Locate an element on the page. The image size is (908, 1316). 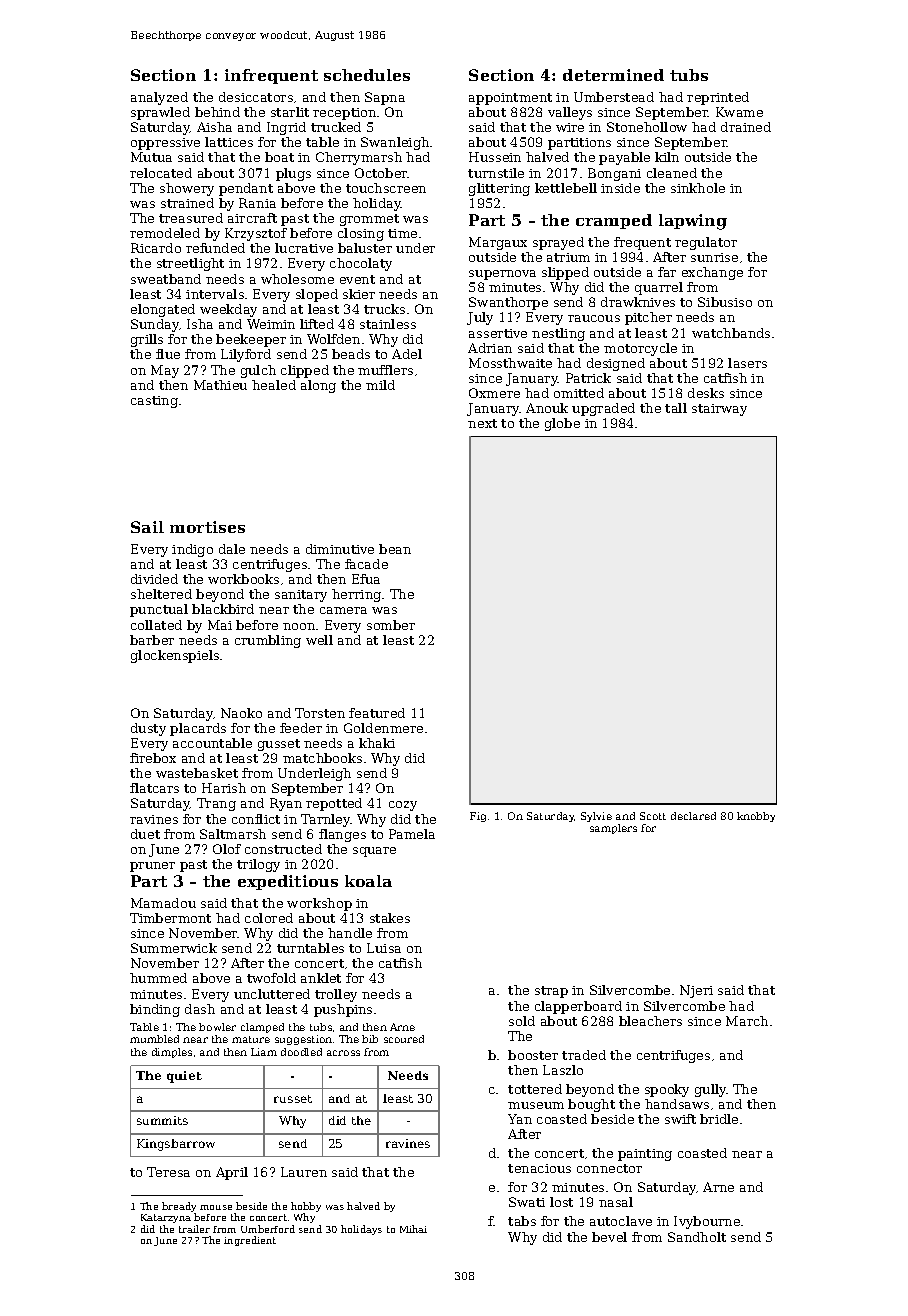
next is located at coordinates (482, 423).
